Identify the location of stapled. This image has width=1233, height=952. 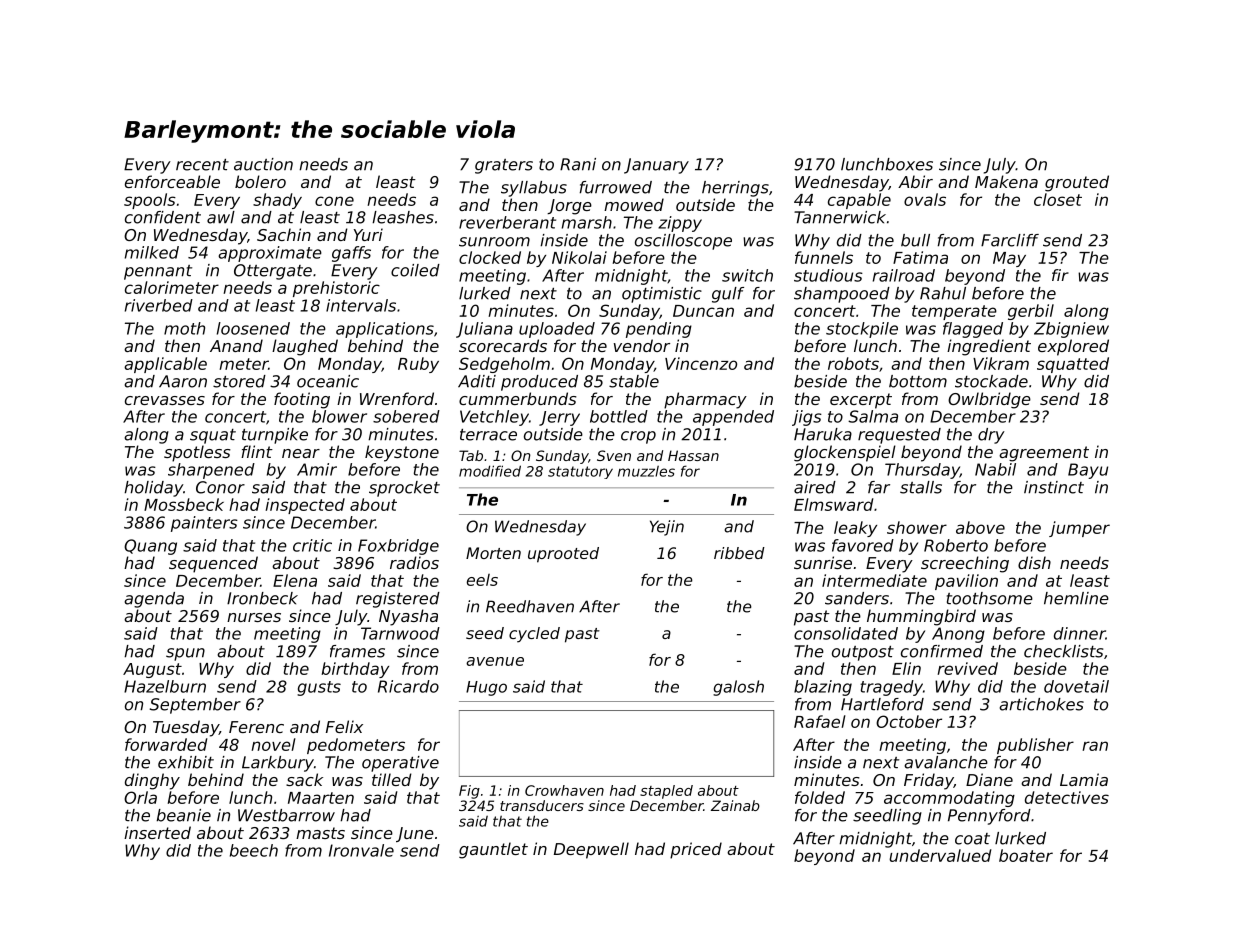
(666, 792).
